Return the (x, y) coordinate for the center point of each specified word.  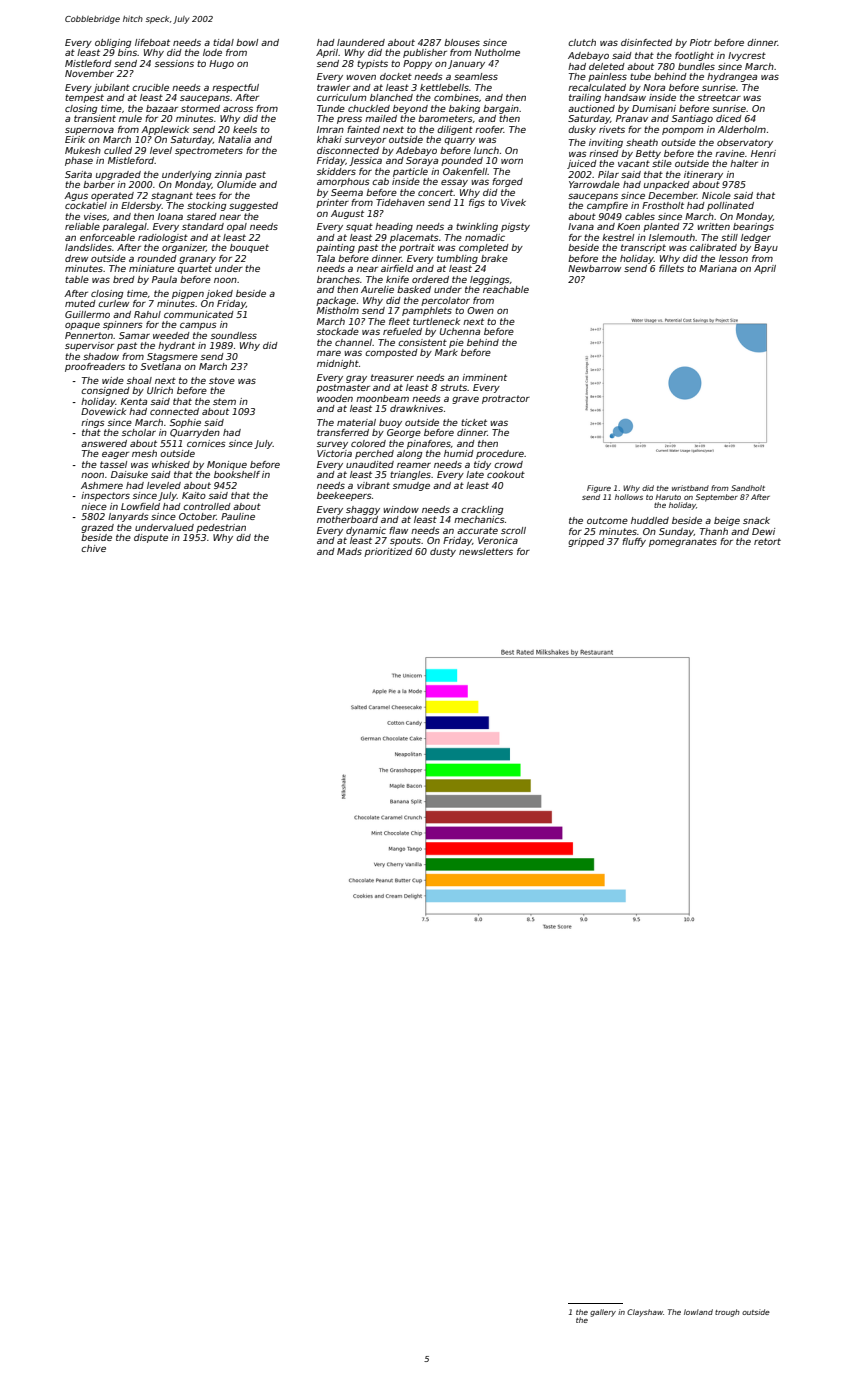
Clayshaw (645, 1313)
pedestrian (221, 528)
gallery (603, 1313)
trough (727, 1313)
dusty (443, 552)
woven (361, 77)
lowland (698, 1312)
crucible (150, 87)
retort (767, 541)
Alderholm (742, 129)
